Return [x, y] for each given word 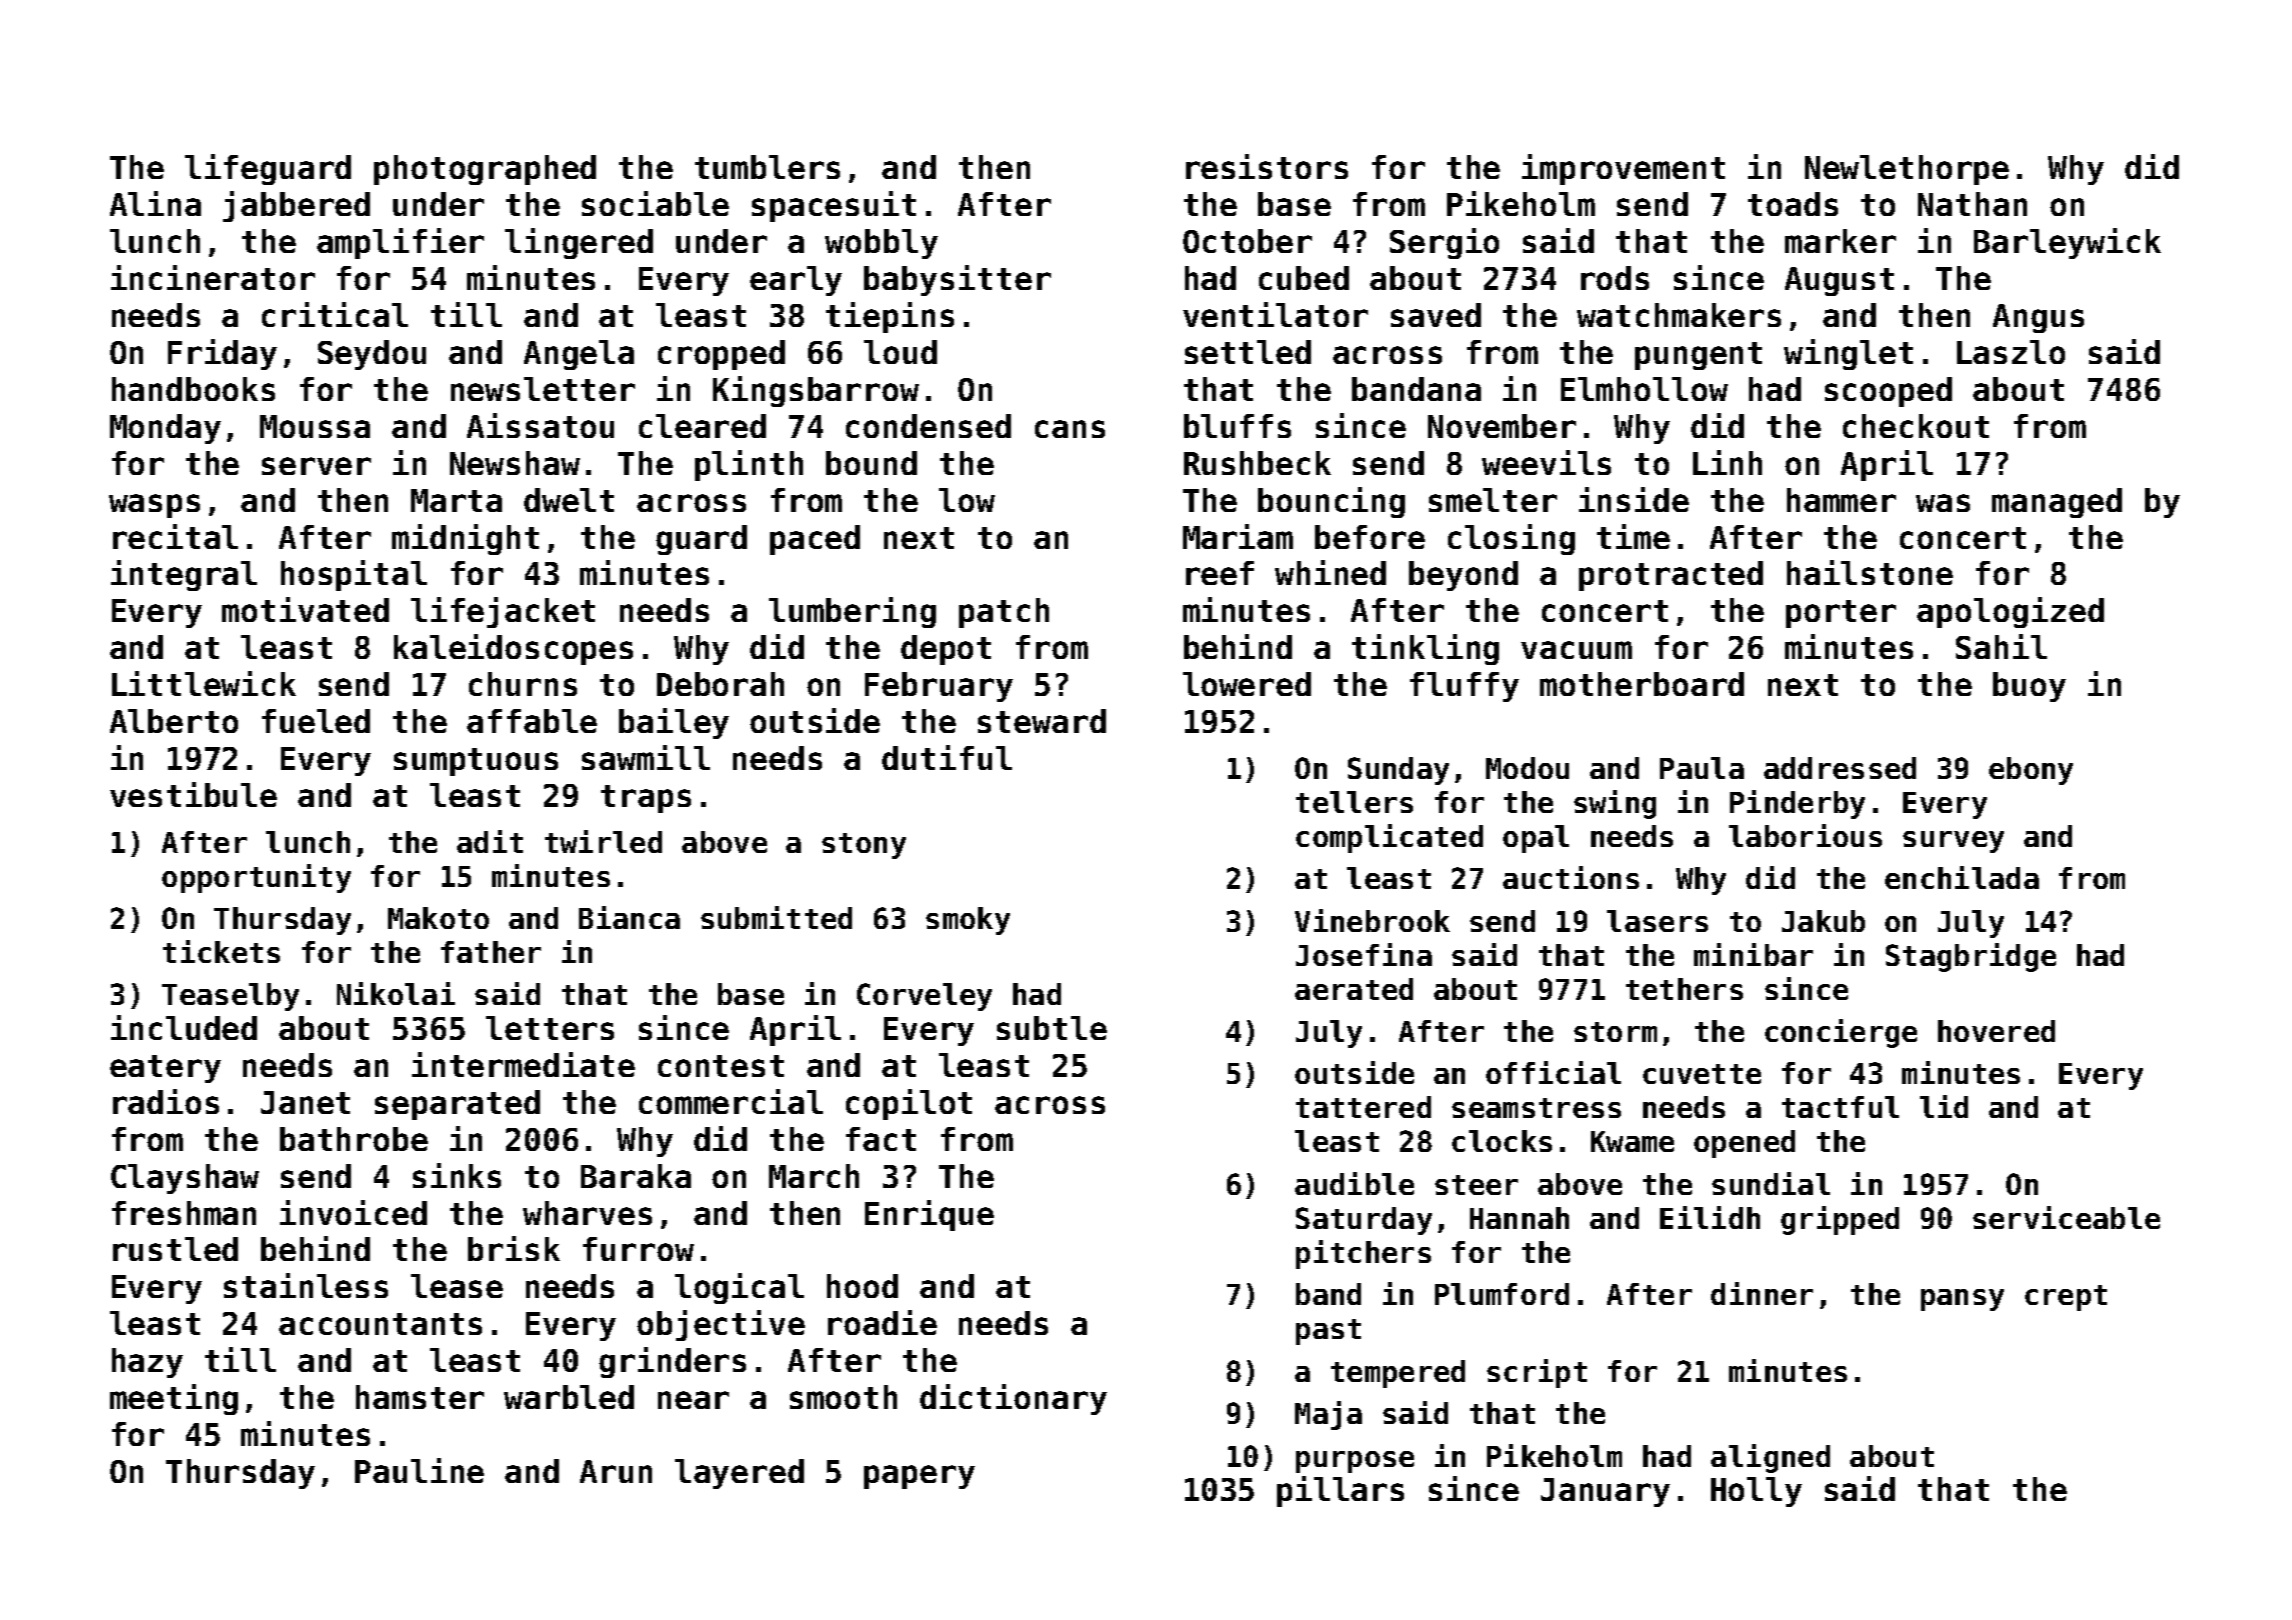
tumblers [767, 167]
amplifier [400, 243]
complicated [1389, 838]
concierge [1841, 1033]
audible [1354, 1183]
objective [721, 1325]
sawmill [646, 757]
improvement [1623, 169]
